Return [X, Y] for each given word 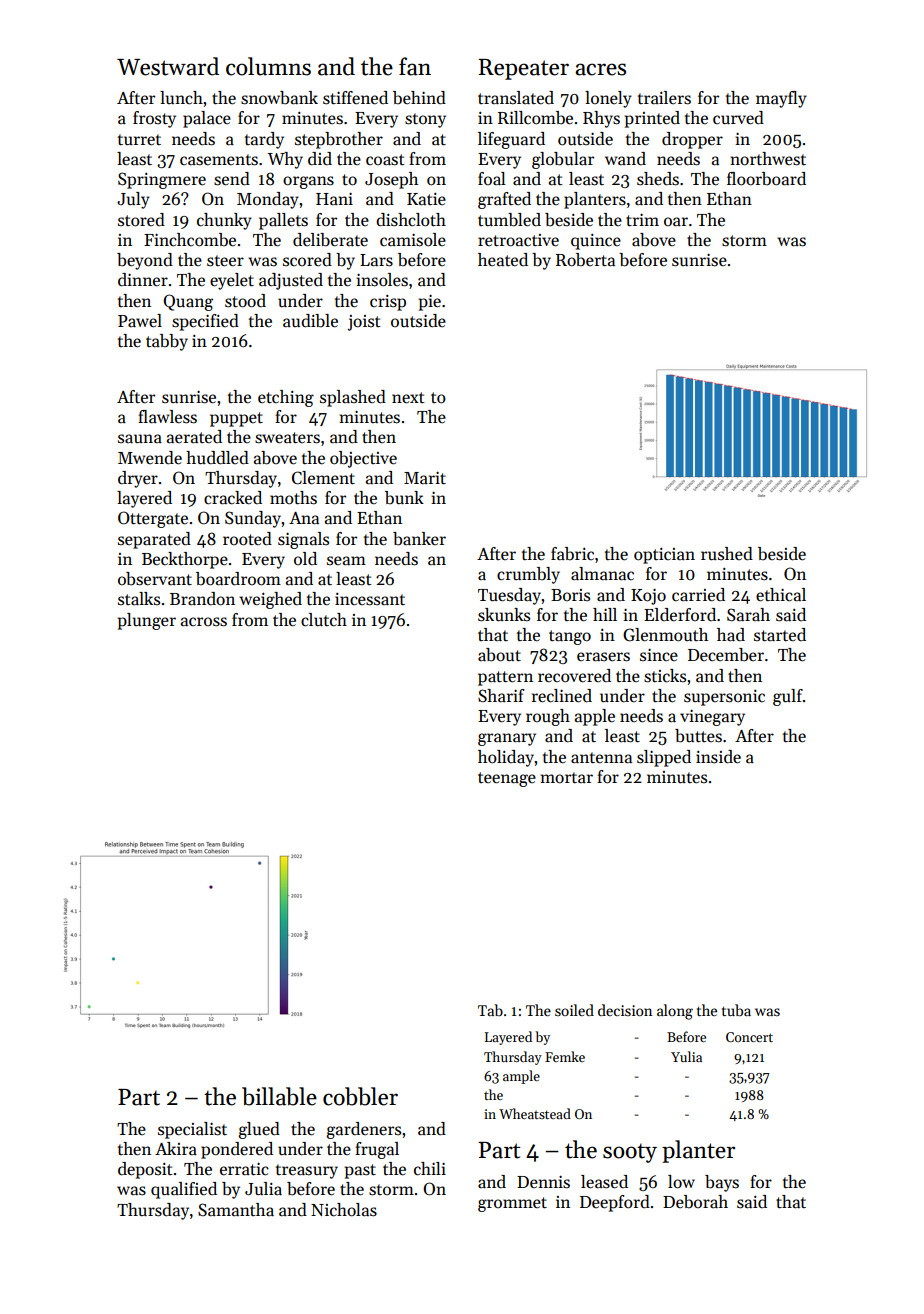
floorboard [766, 179]
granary [507, 739]
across [204, 622]
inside [718, 757]
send [232, 179]
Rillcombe [535, 118]
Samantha [236, 1210]
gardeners [364, 1130]
